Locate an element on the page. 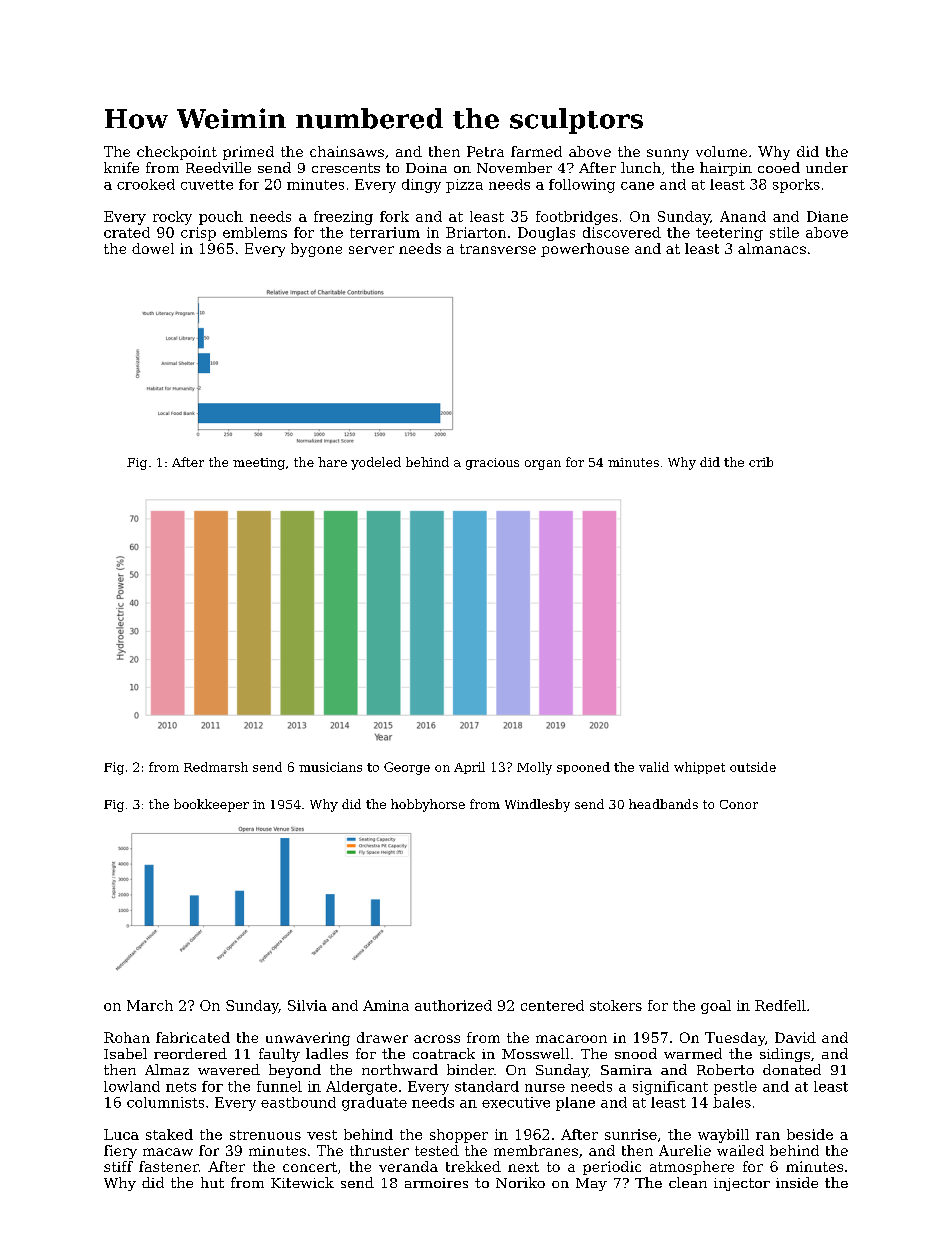  teetering is located at coordinates (729, 234).
